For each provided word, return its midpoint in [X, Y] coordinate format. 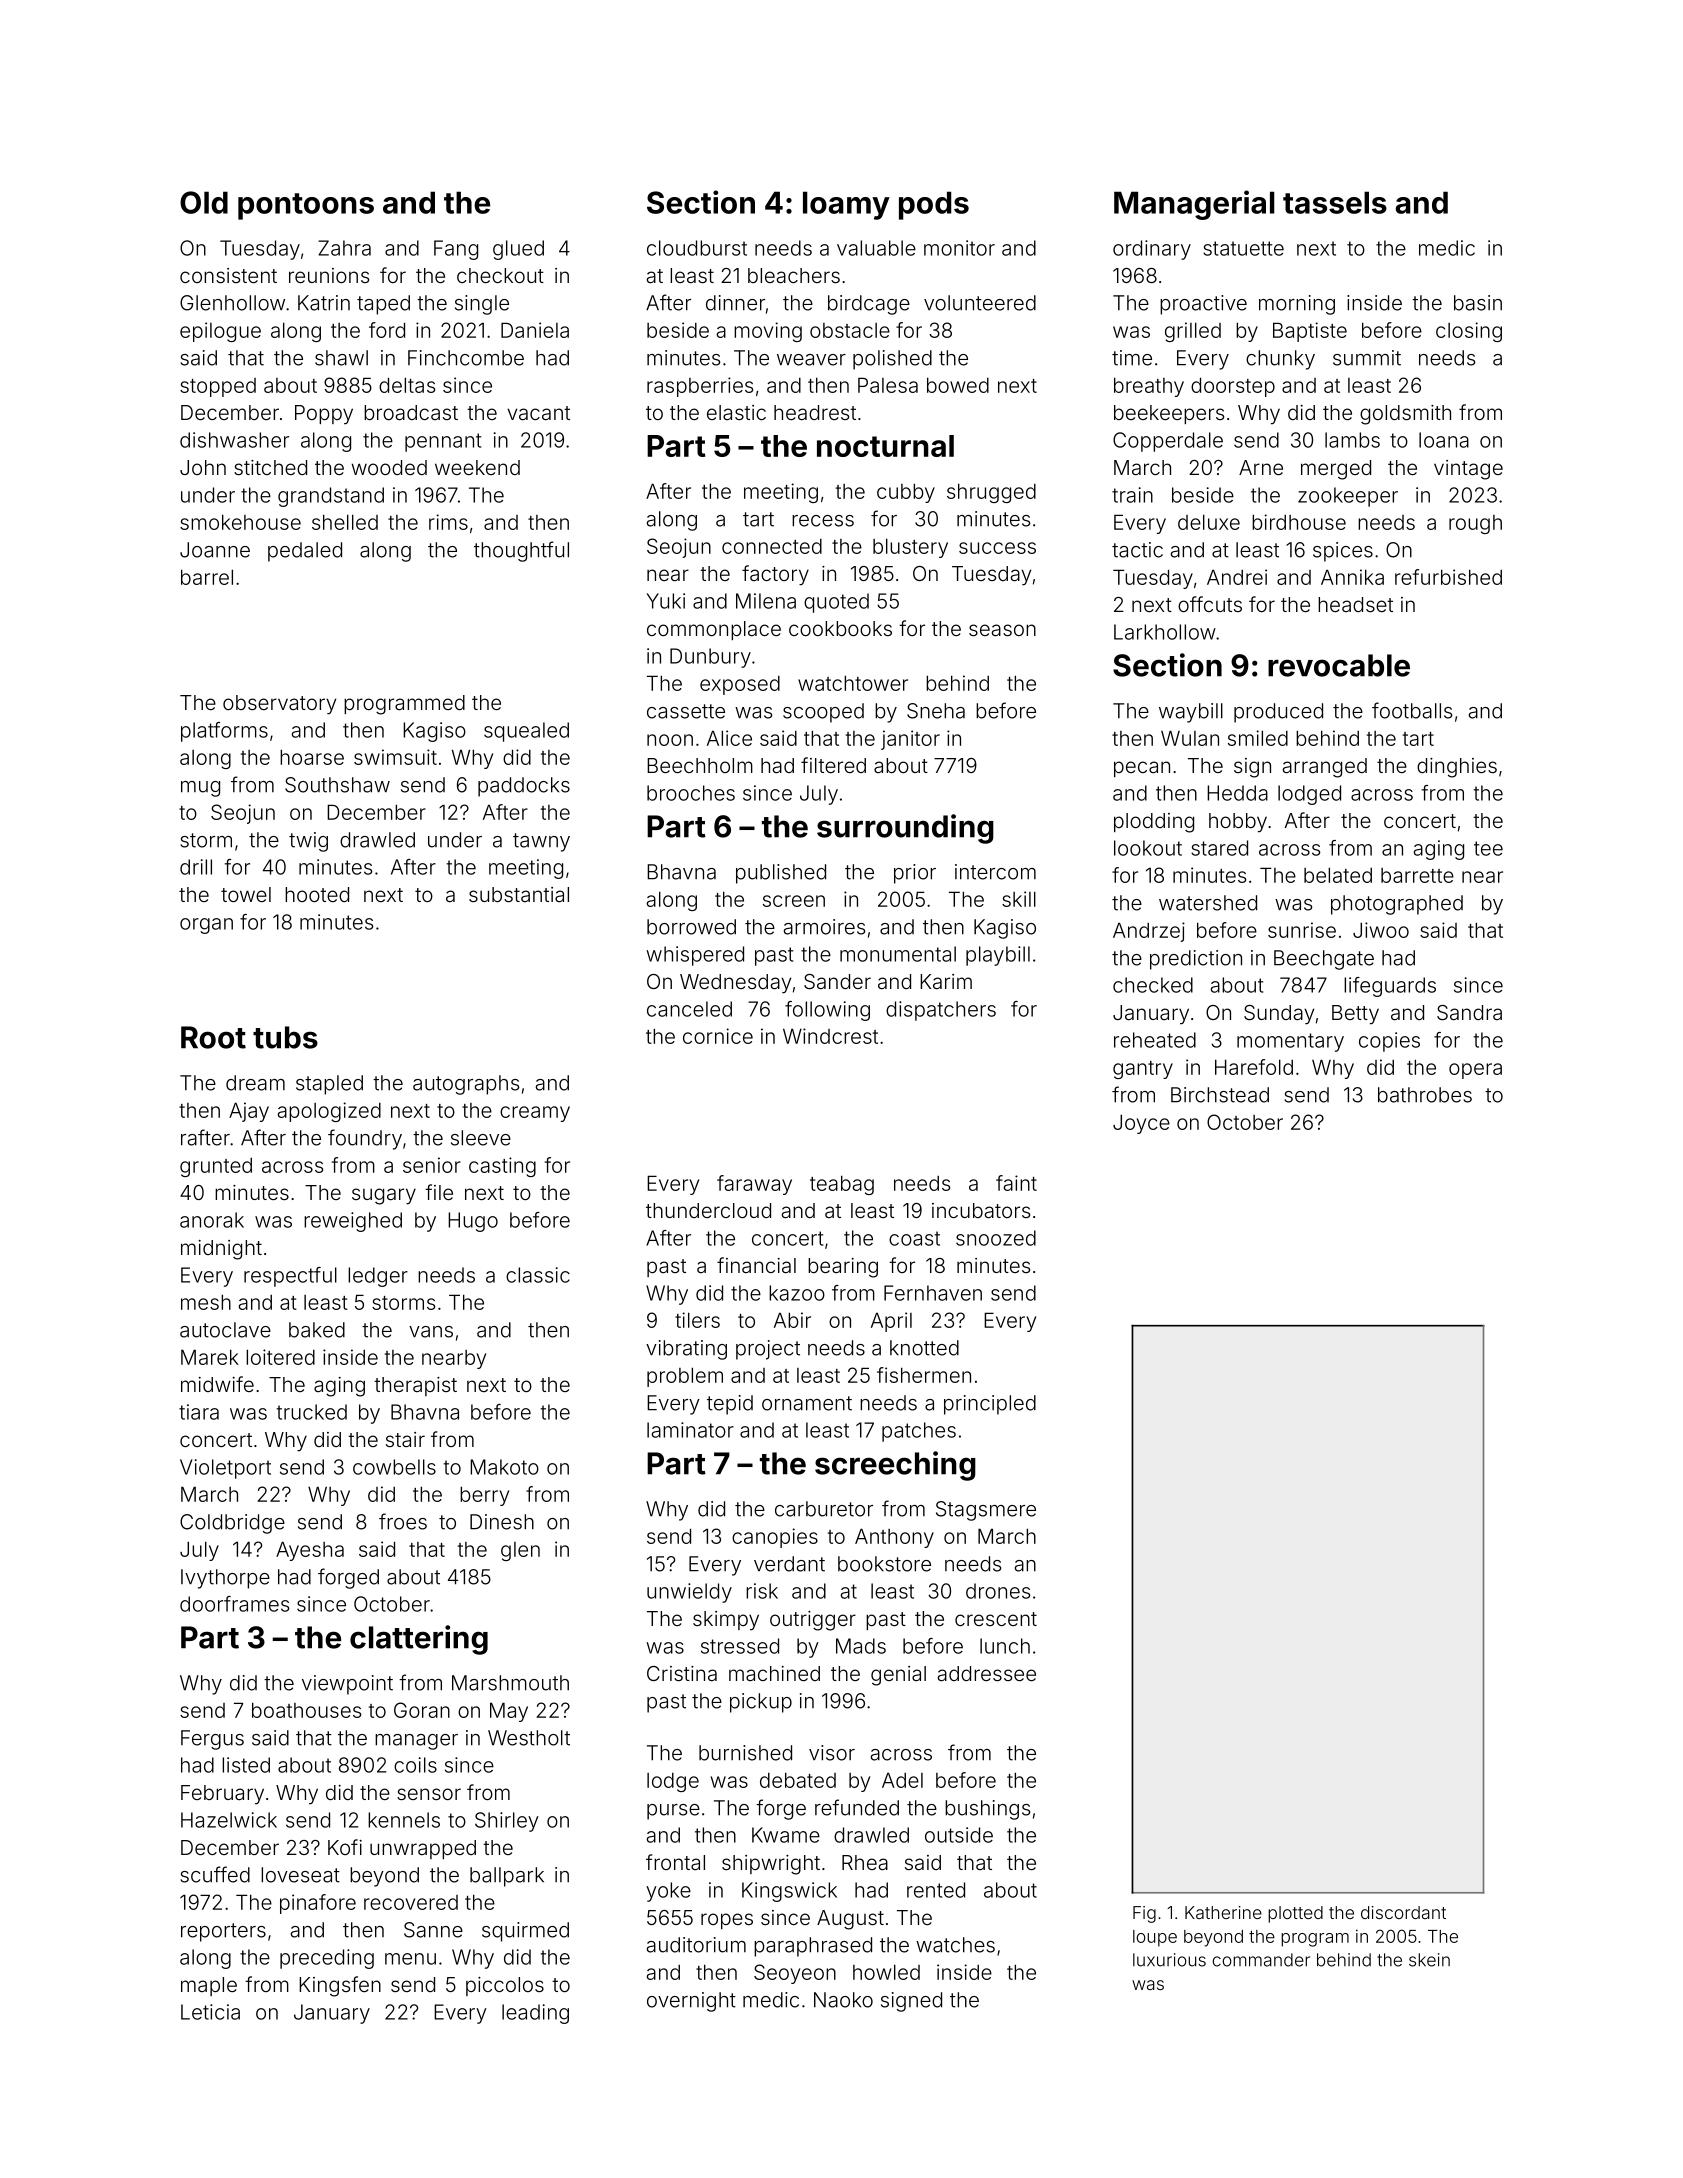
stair [405, 1439]
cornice [718, 1036]
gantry [1143, 1070]
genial [898, 1676]
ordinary [1152, 250]
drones [998, 1591]
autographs [466, 1085]
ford [387, 330]
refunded [857, 1807]
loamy [846, 205]
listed [246, 1765]
